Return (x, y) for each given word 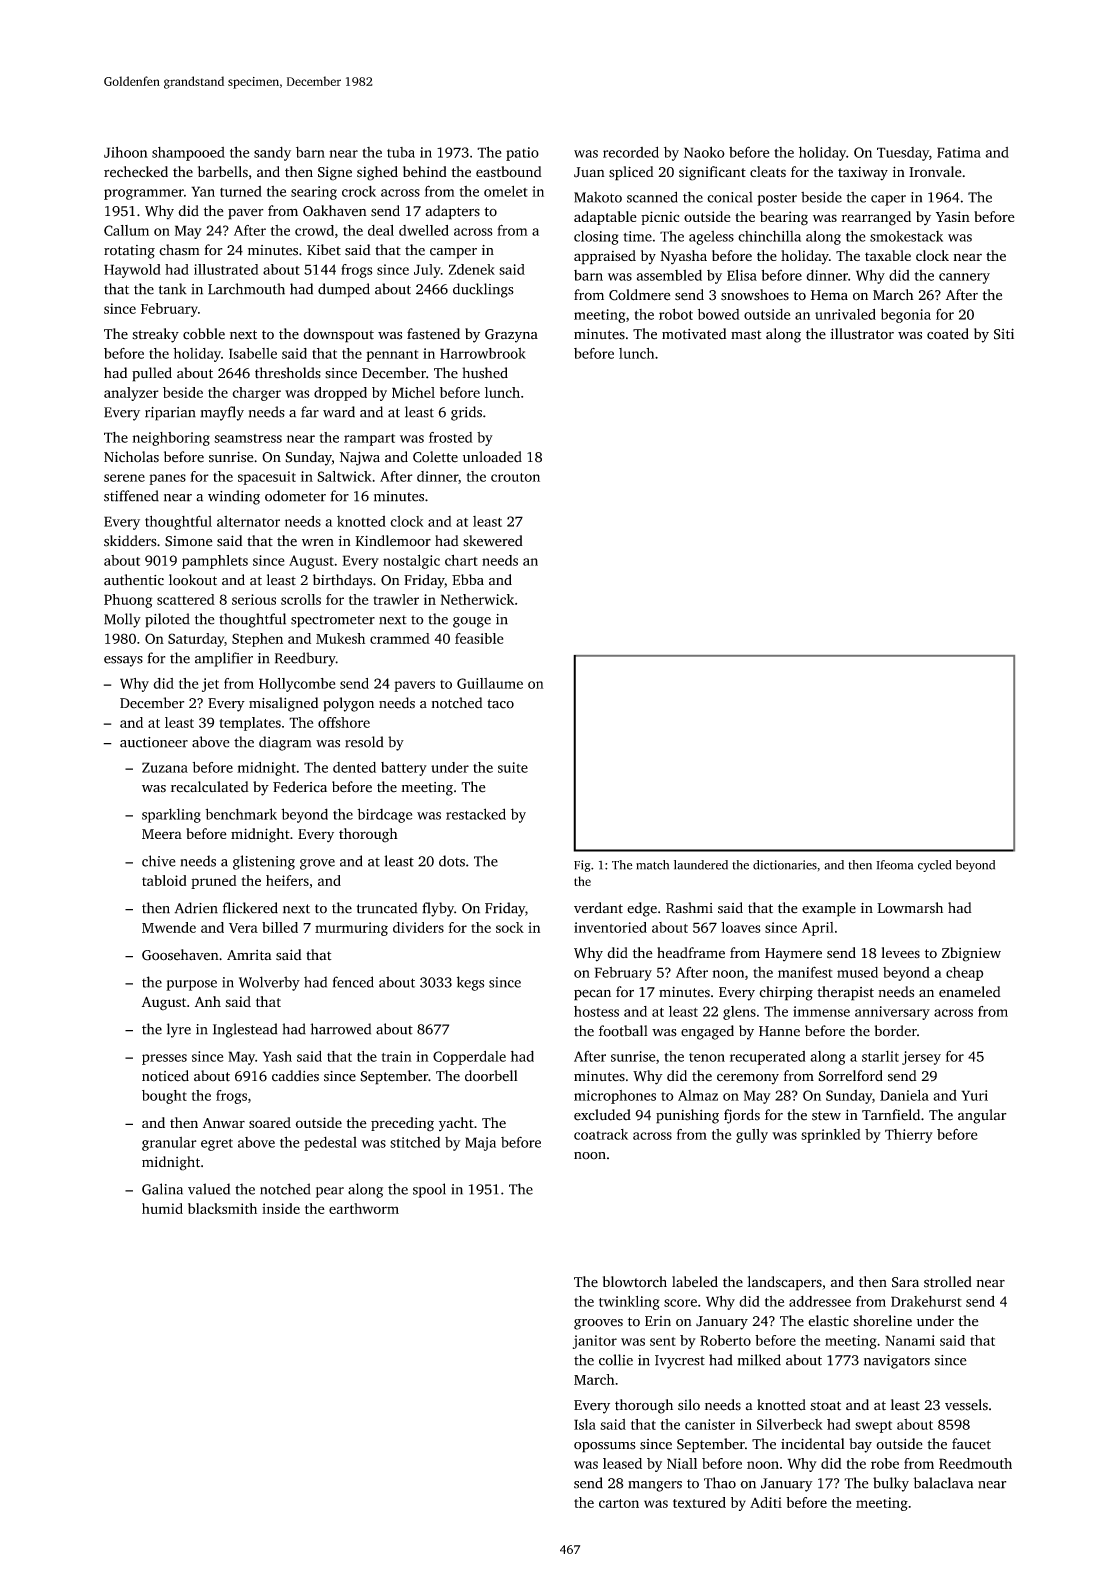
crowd (314, 230)
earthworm (364, 1208)
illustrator (862, 334)
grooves (598, 1324)
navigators (897, 1362)
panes (167, 479)
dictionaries (785, 865)
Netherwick (477, 599)
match (652, 865)
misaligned (283, 704)
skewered (493, 541)
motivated (694, 334)
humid (162, 1208)
